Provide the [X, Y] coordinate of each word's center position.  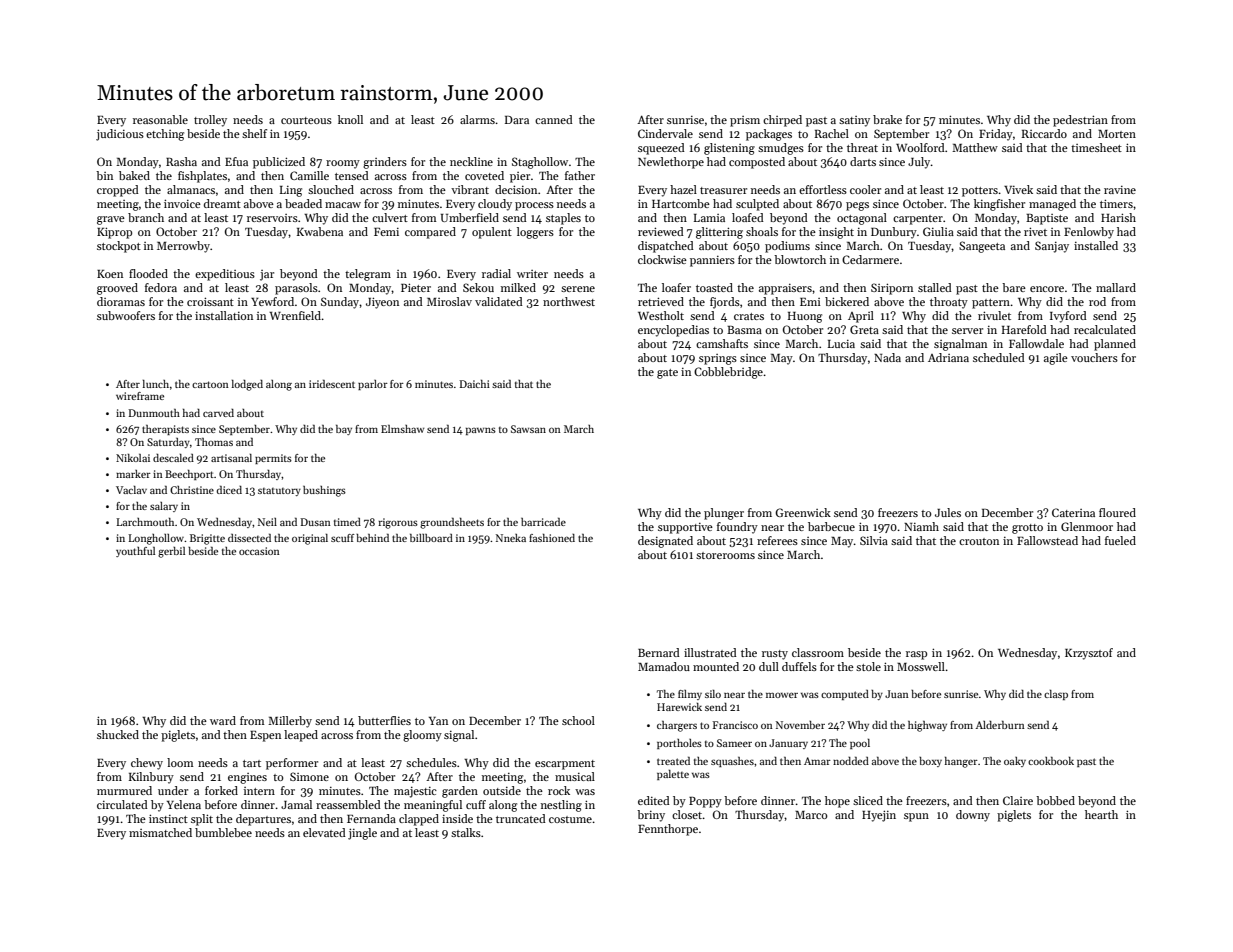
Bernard [659, 652]
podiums [787, 247]
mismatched [160, 832]
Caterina [1073, 512]
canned [554, 119]
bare [1014, 287]
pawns [481, 431]
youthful [135, 552]
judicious [120, 135]
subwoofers [126, 315]
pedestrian [1080, 121]
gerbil [171, 552]
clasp [1056, 695]
